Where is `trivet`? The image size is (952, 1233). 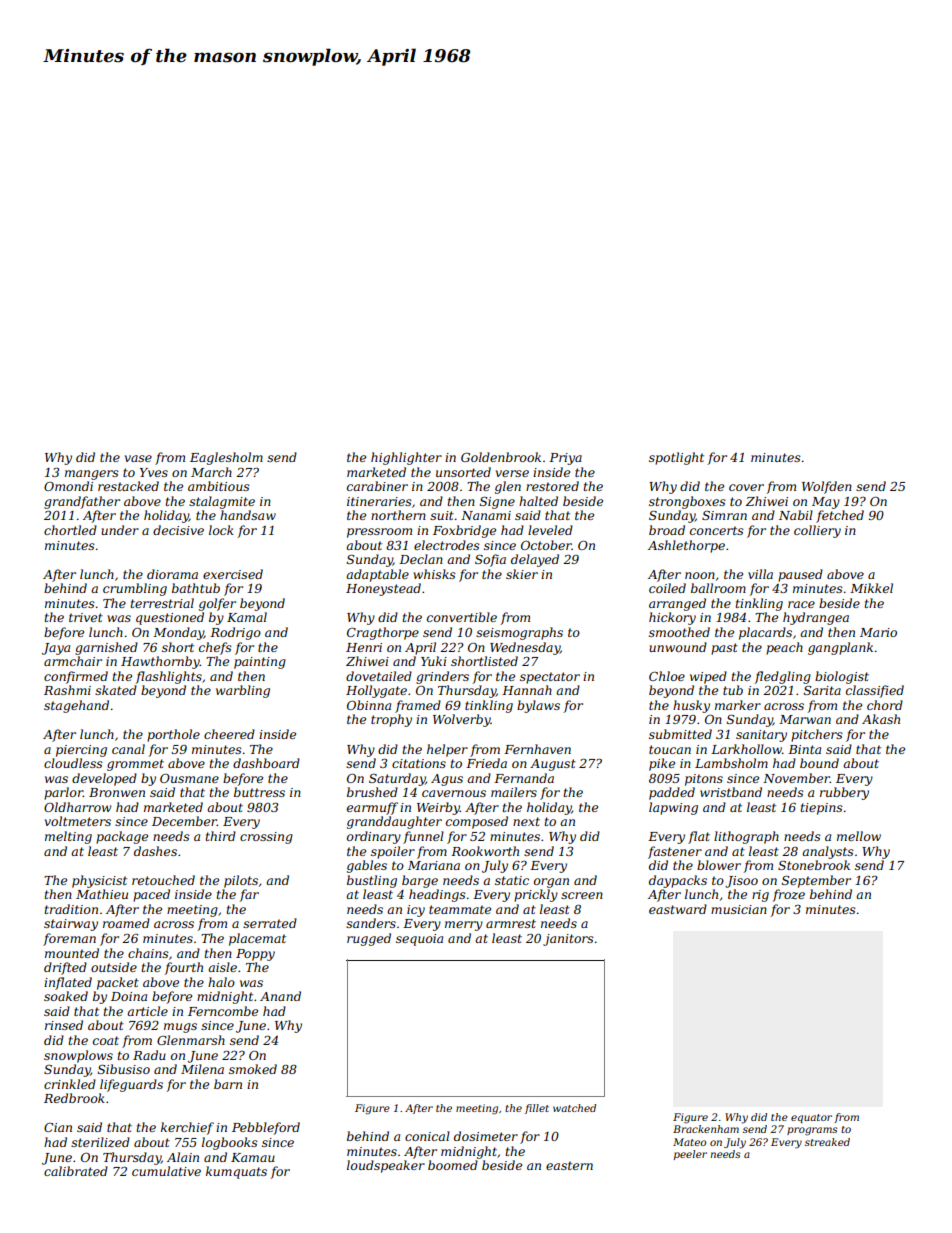
trivet is located at coordinates (86, 617).
